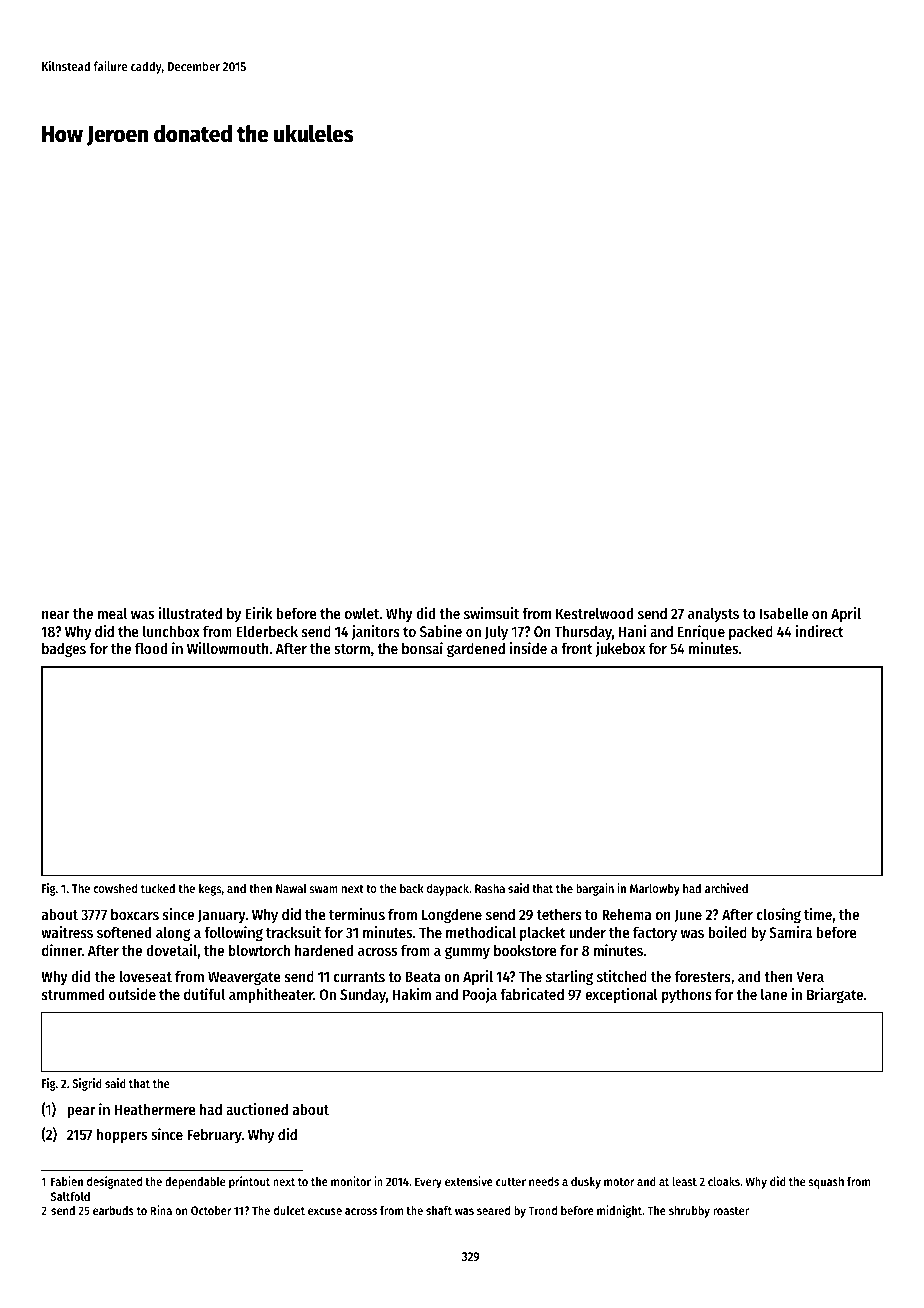  I want to click on cowshed, so click(115, 888).
